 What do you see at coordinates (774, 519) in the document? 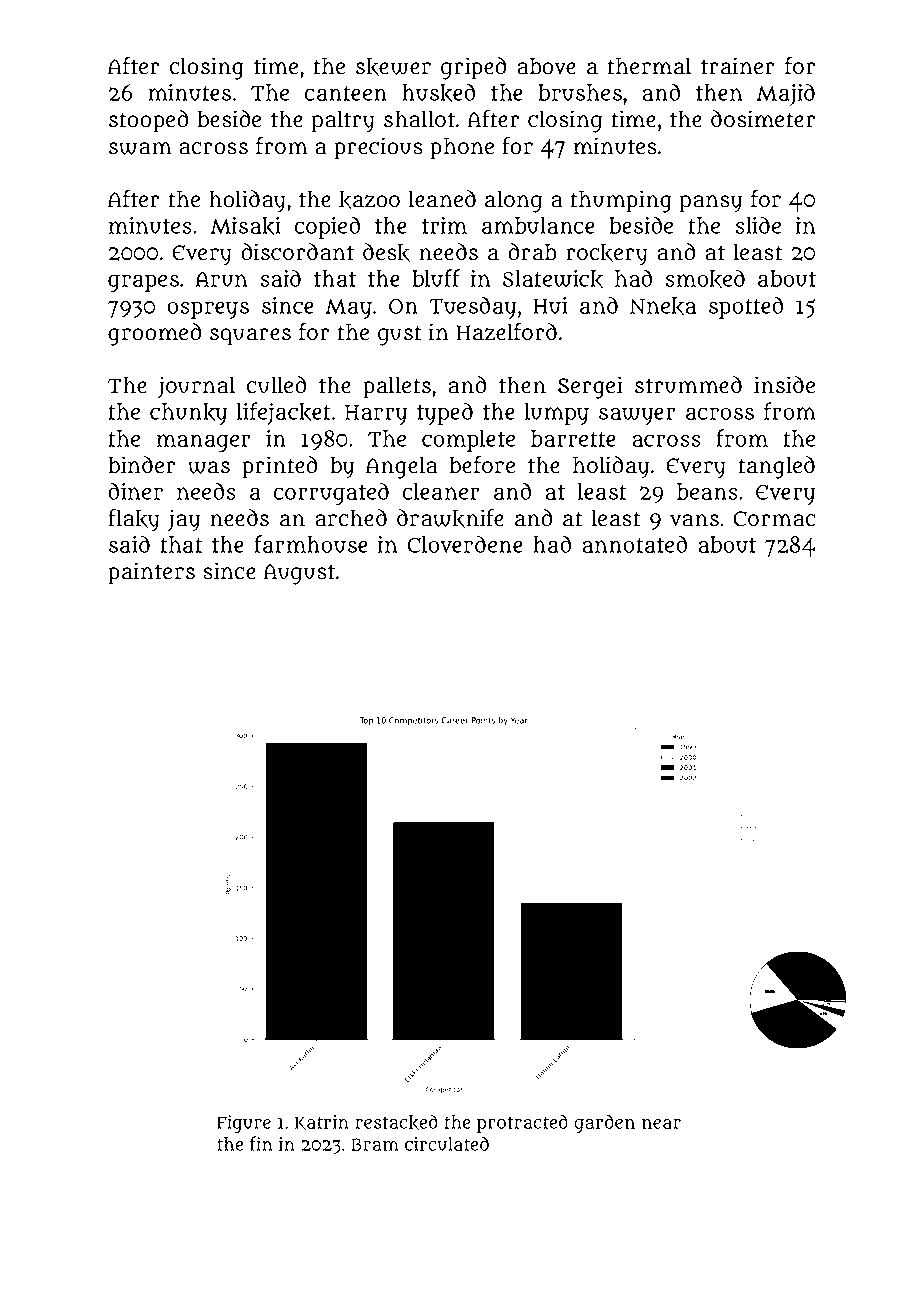
I see `Cormac` at bounding box center [774, 519].
